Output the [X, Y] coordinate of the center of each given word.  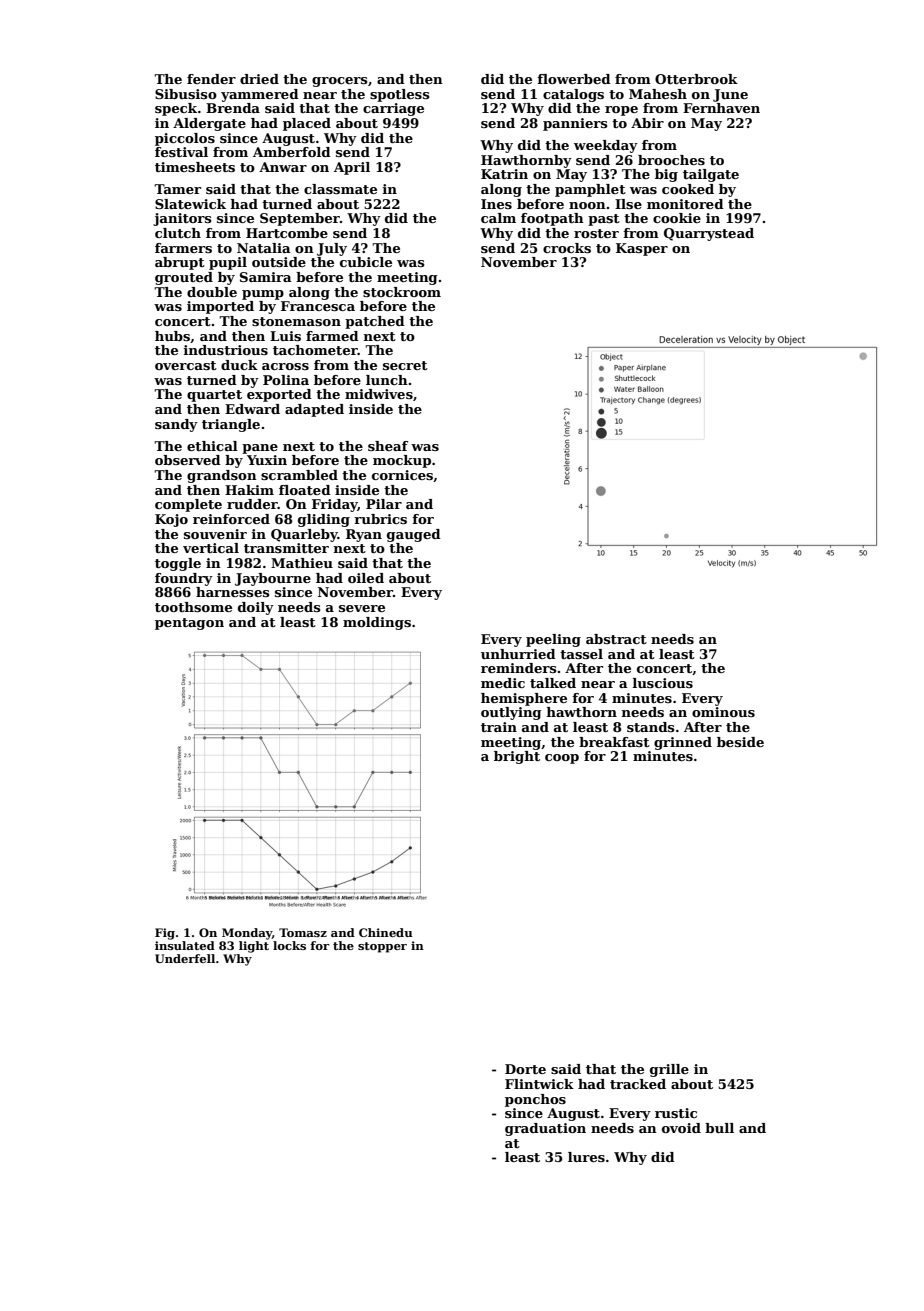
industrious [226, 350]
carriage [393, 109]
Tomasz [303, 932]
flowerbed [574, 79]
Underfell [185, 958]
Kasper [642, 249]
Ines [496, 204]
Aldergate [209, 124]
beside [740, 742]
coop [562, 759]
